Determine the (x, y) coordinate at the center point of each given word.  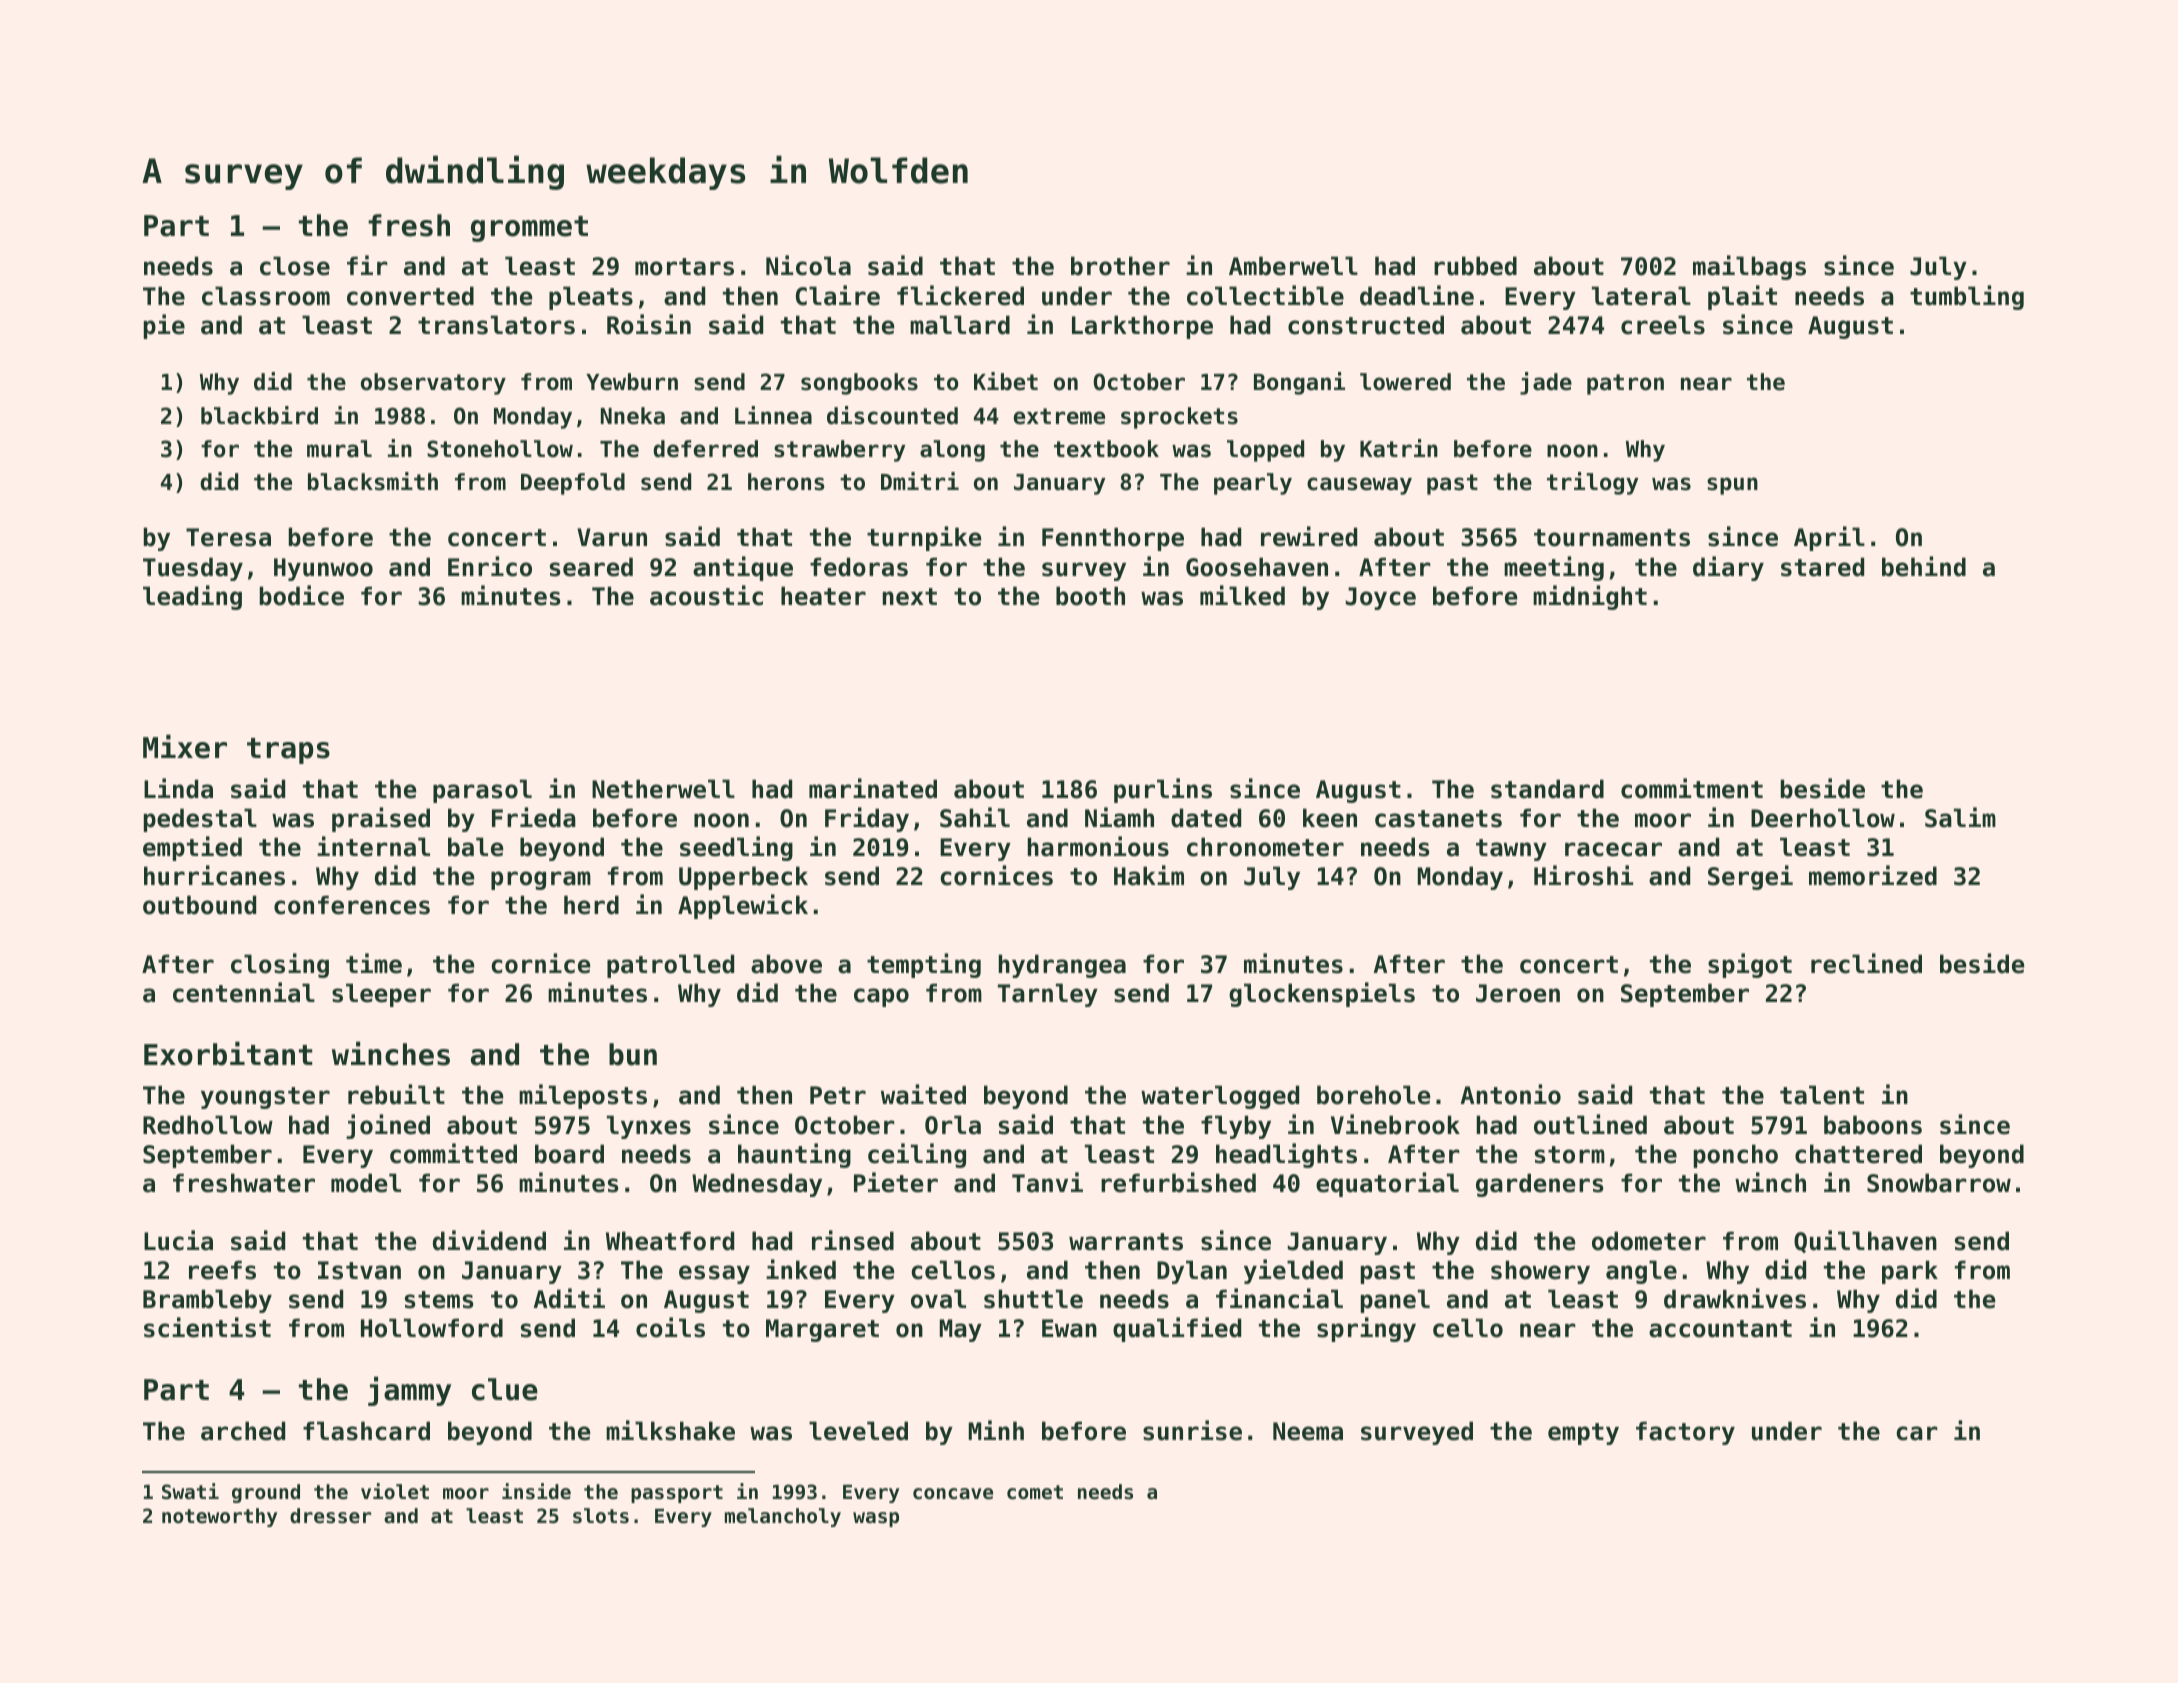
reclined (1866, 963)
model (366, 1183)
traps (288, 751)
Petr (838, 1095)
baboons (1873, 1125)
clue (505, 1389)
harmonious (1098, 846)
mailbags (1749, 267)
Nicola (808, 265)
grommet (529, 229)
